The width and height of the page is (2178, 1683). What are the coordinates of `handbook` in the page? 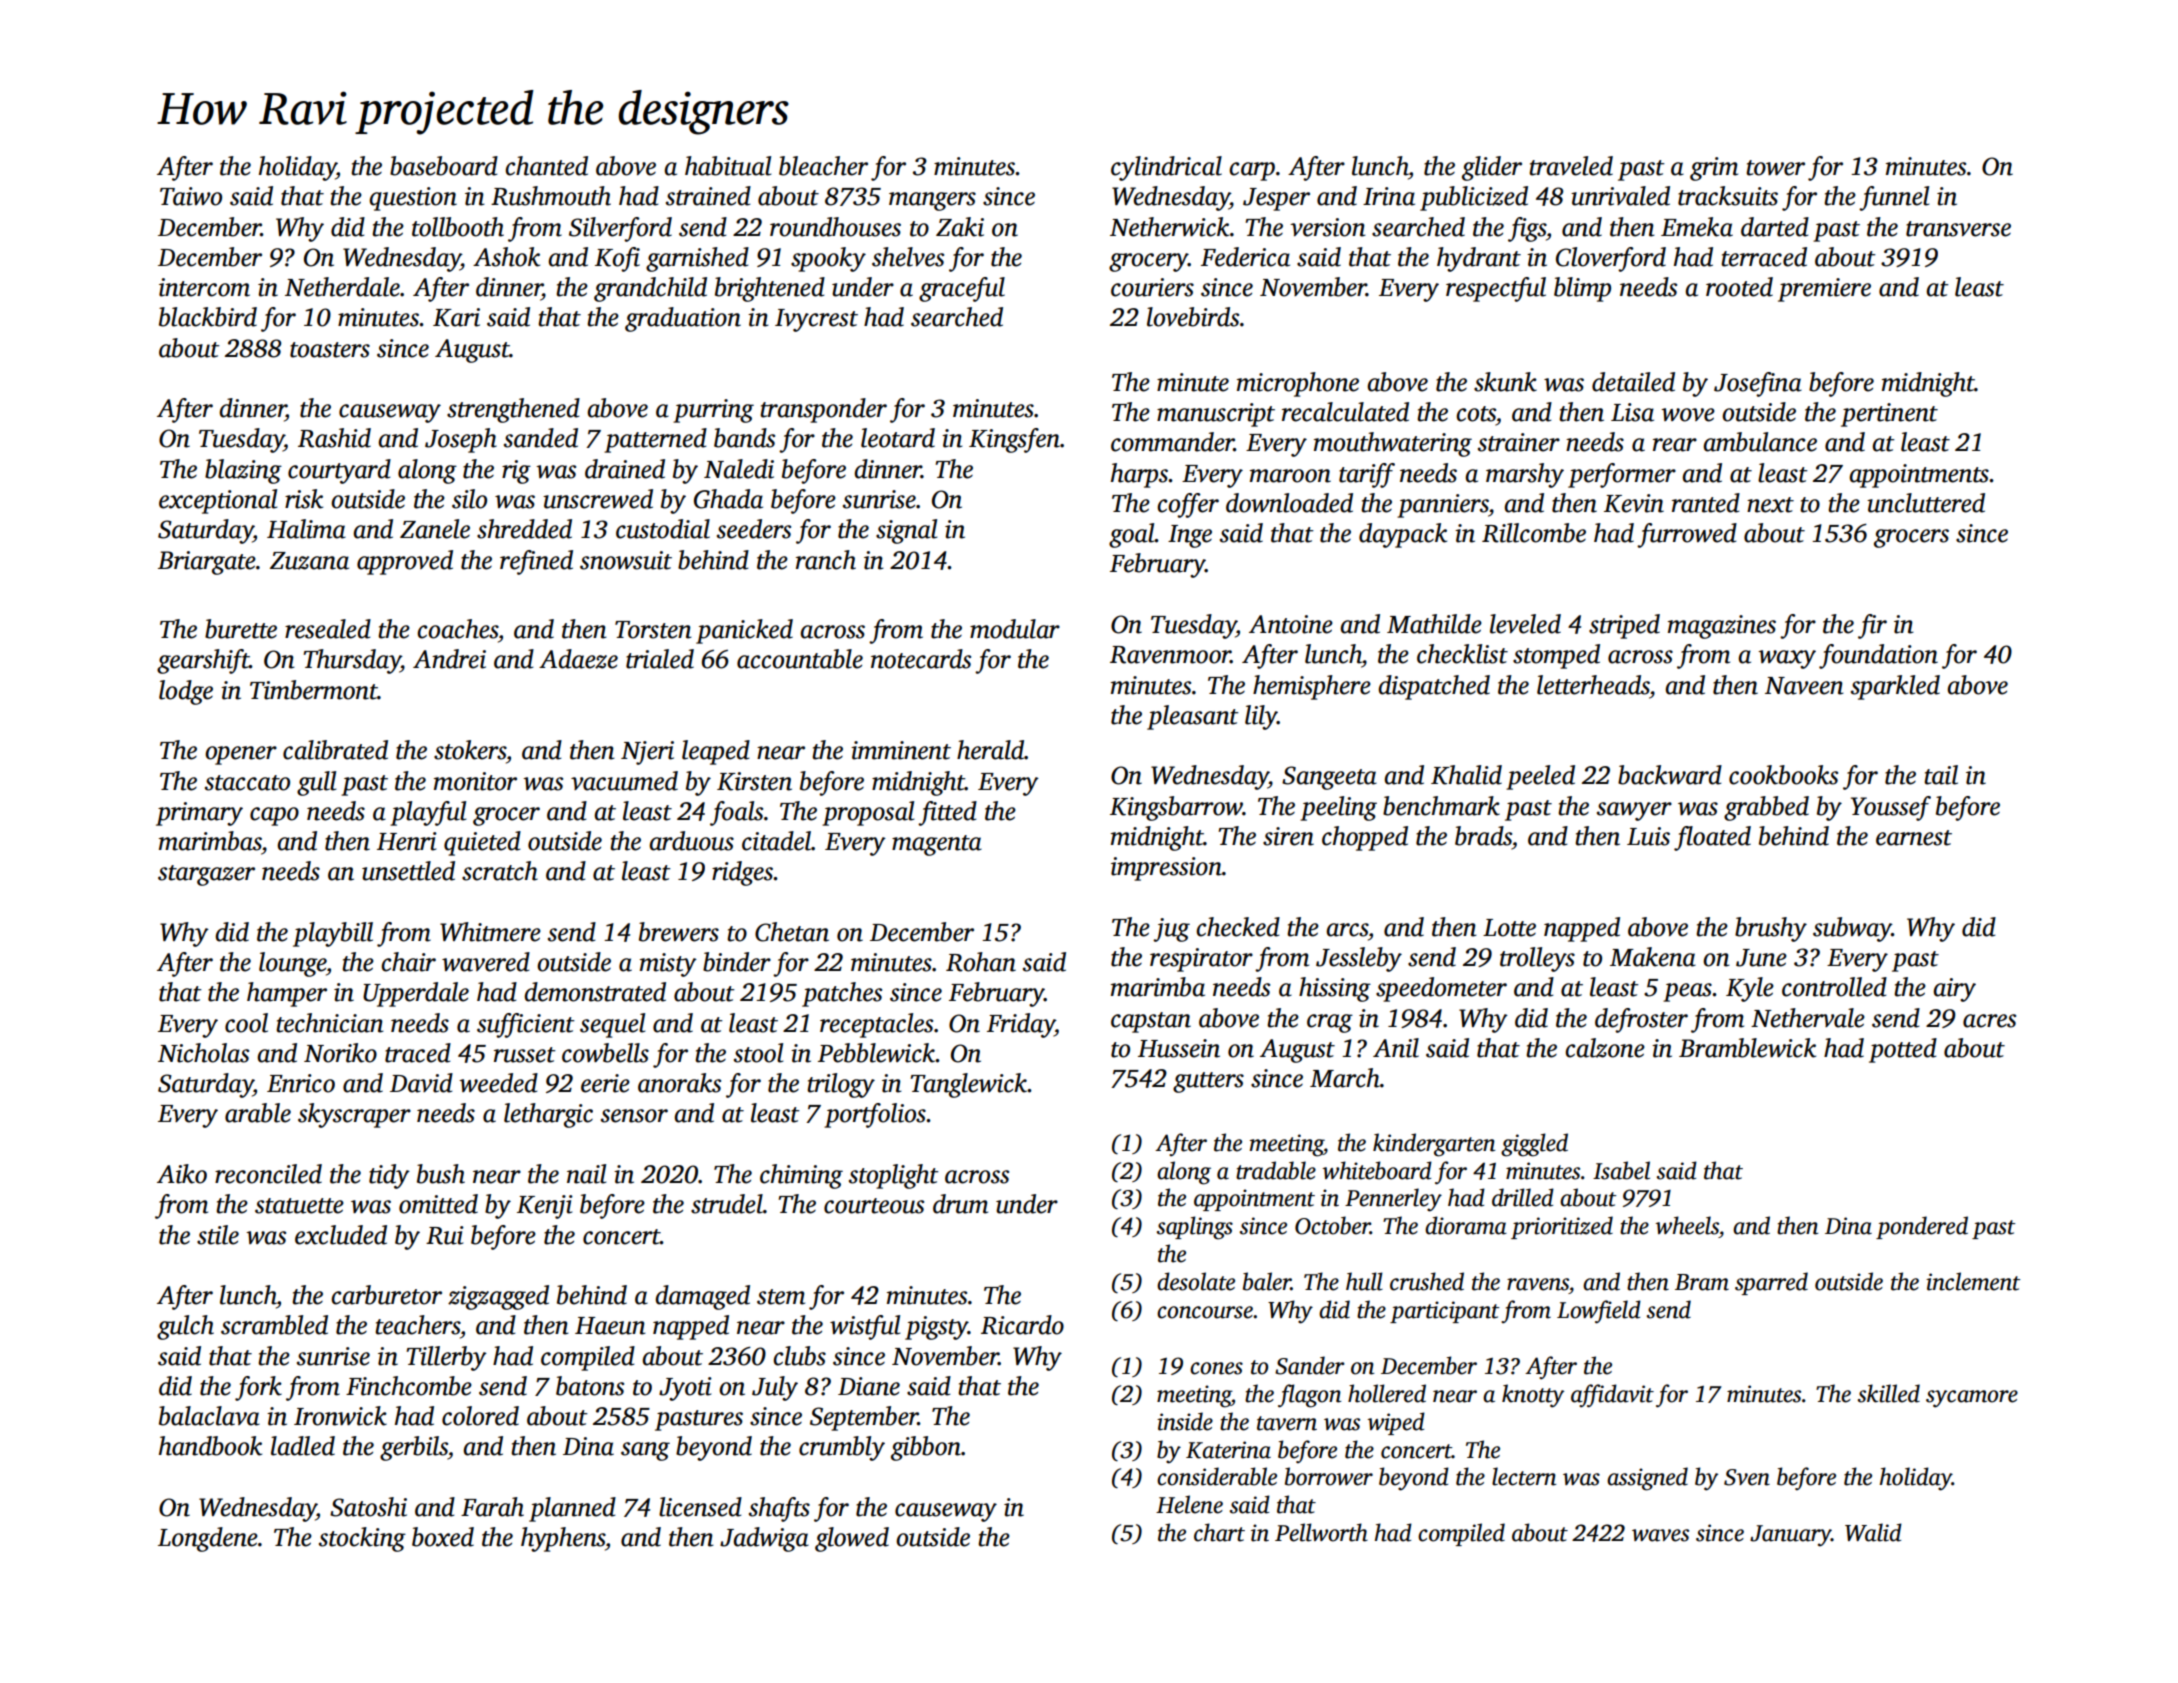 It's located at (210, 1446).
